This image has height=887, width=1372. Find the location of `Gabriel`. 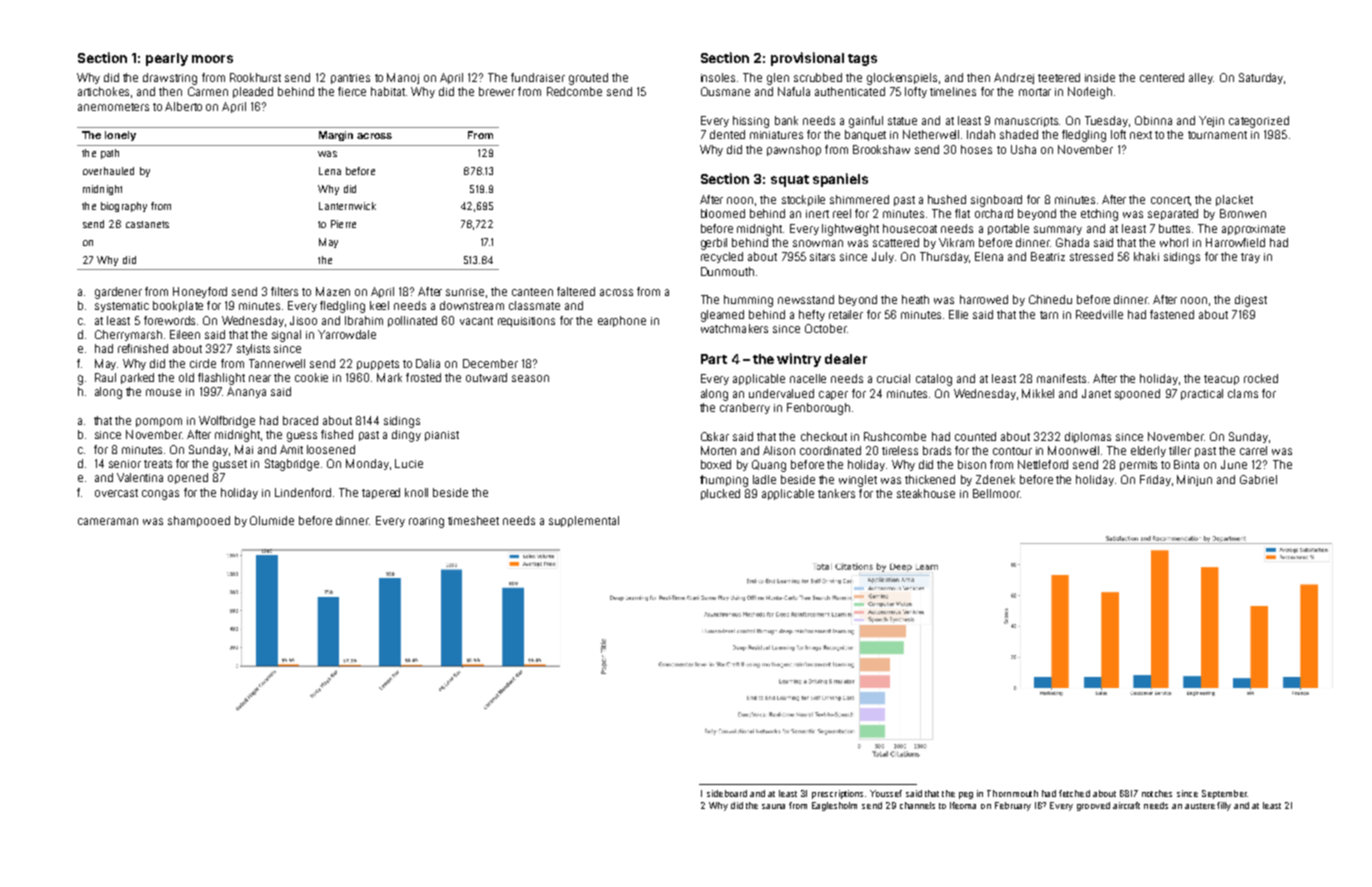

Gabriel is located at coordinates (1258, 479).
